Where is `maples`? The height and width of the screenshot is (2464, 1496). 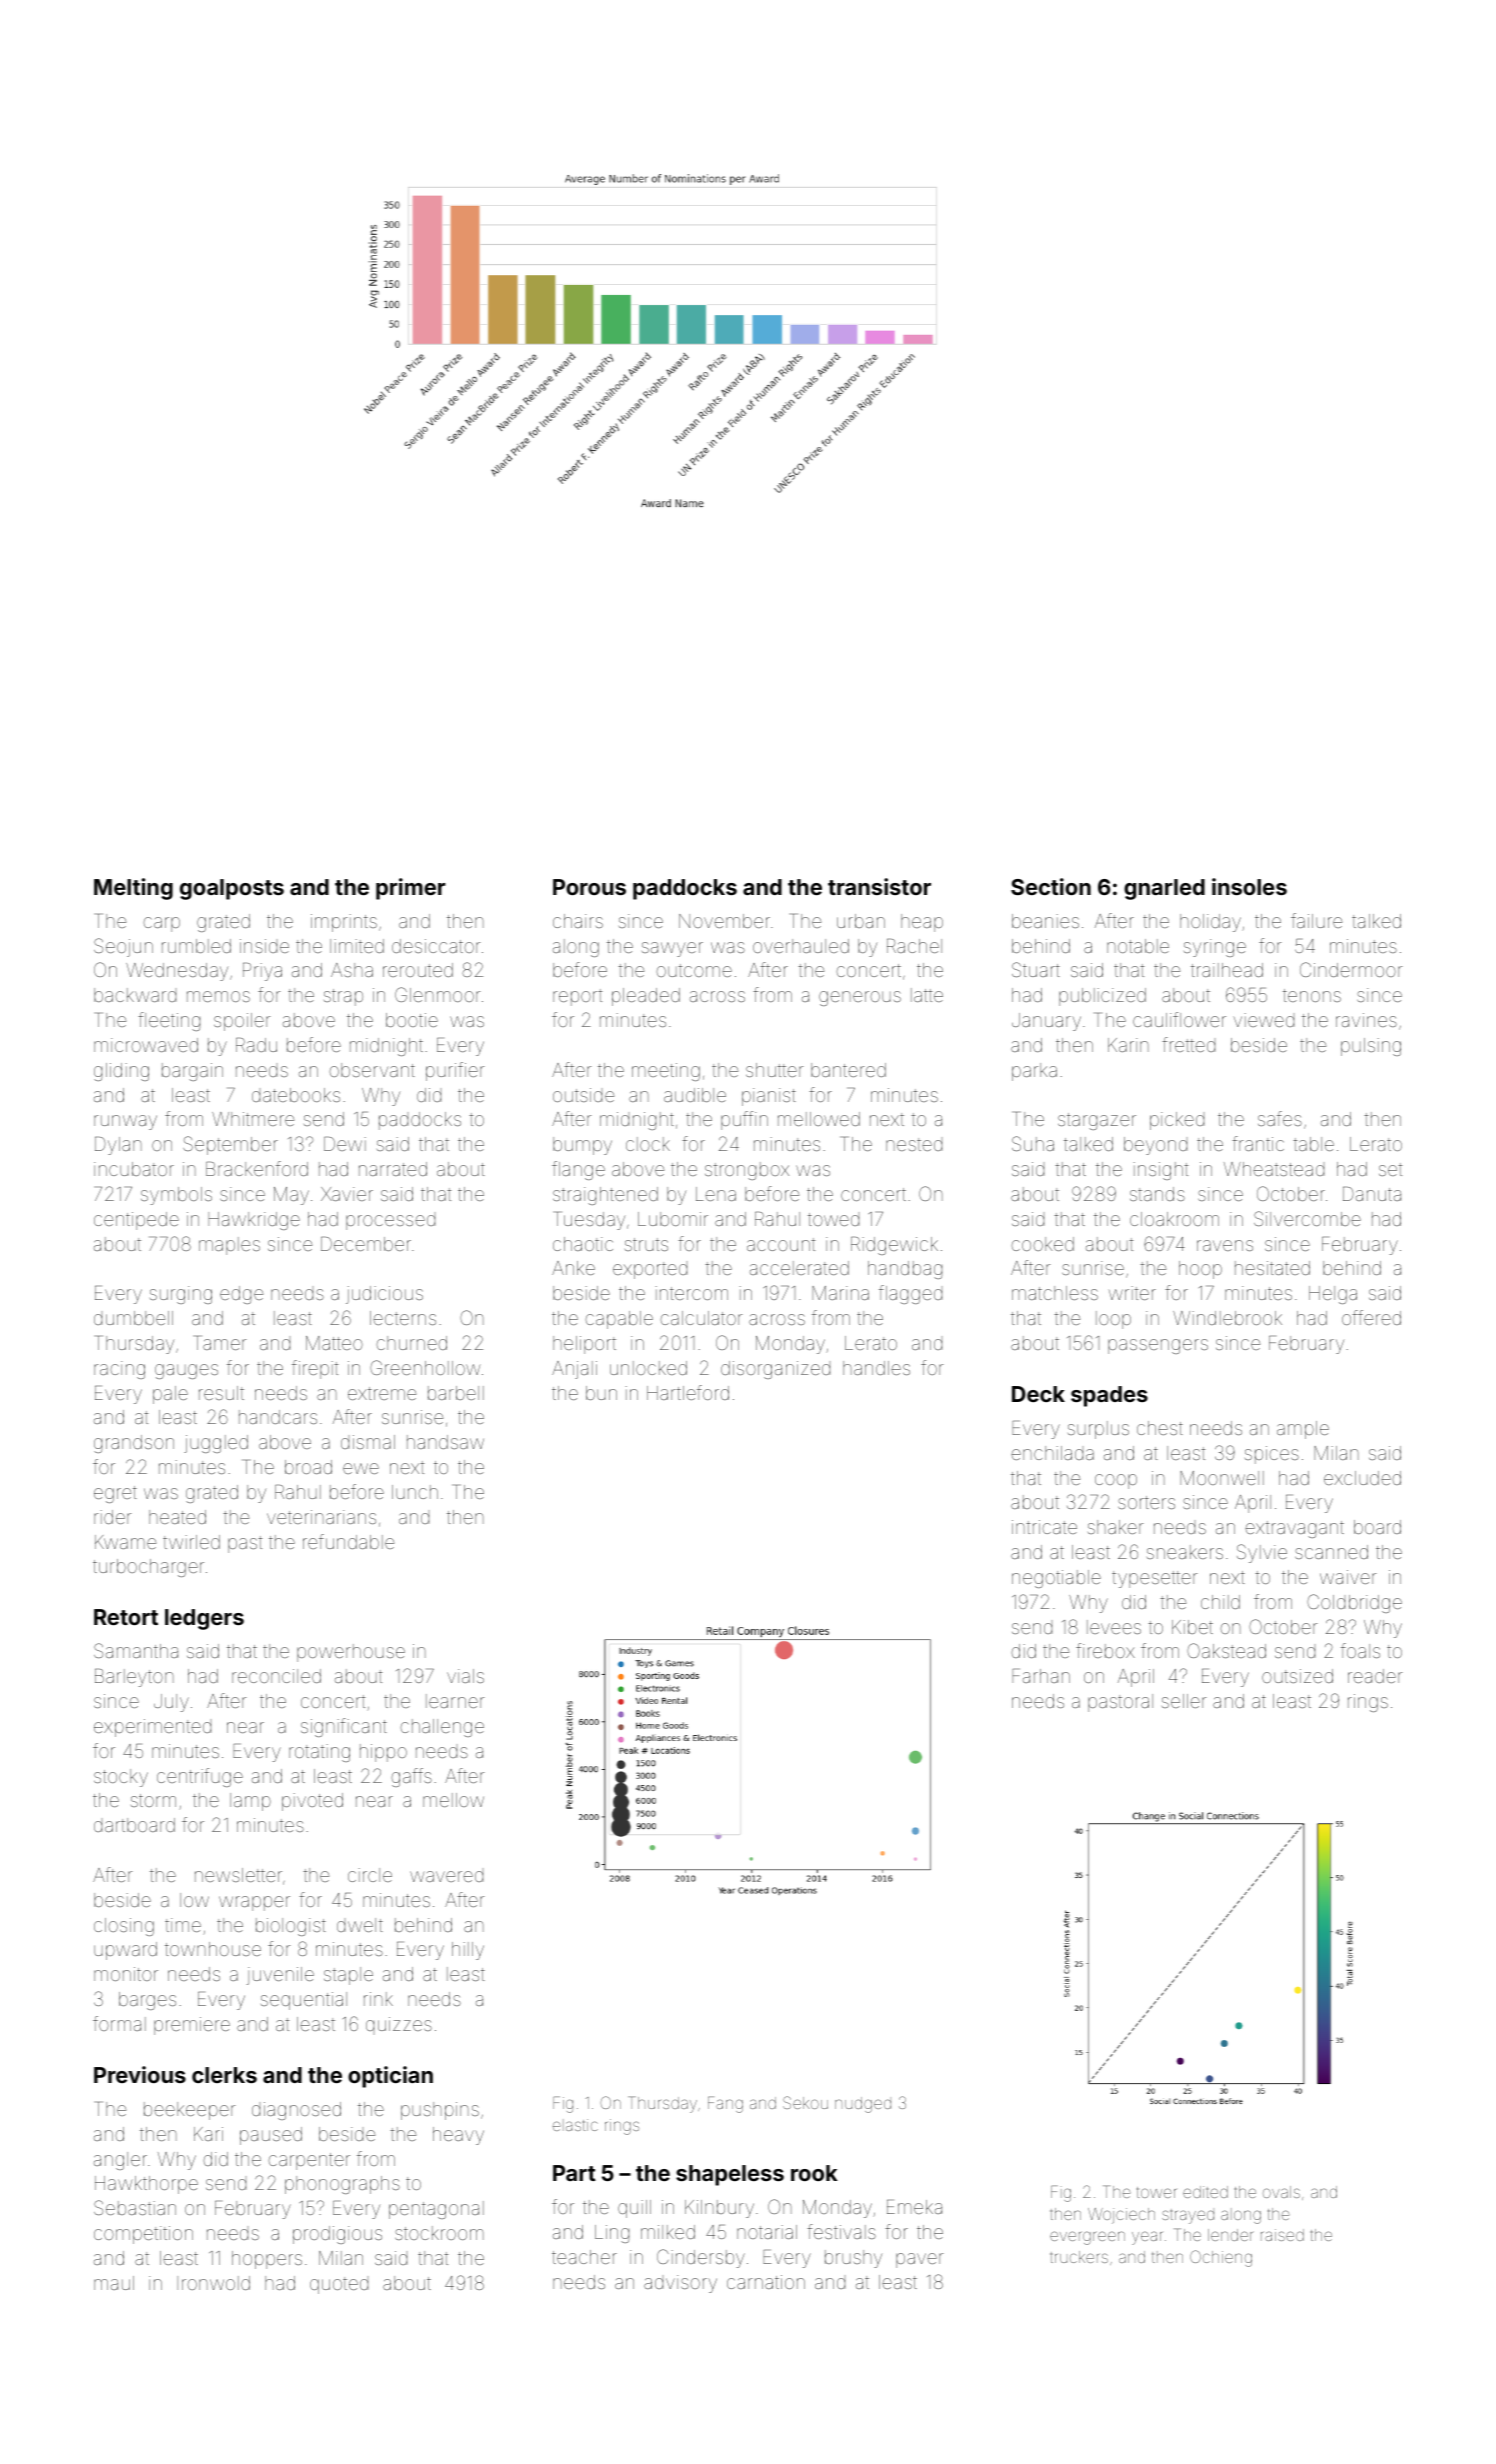
maples is located at coordinates (229, 1246).
